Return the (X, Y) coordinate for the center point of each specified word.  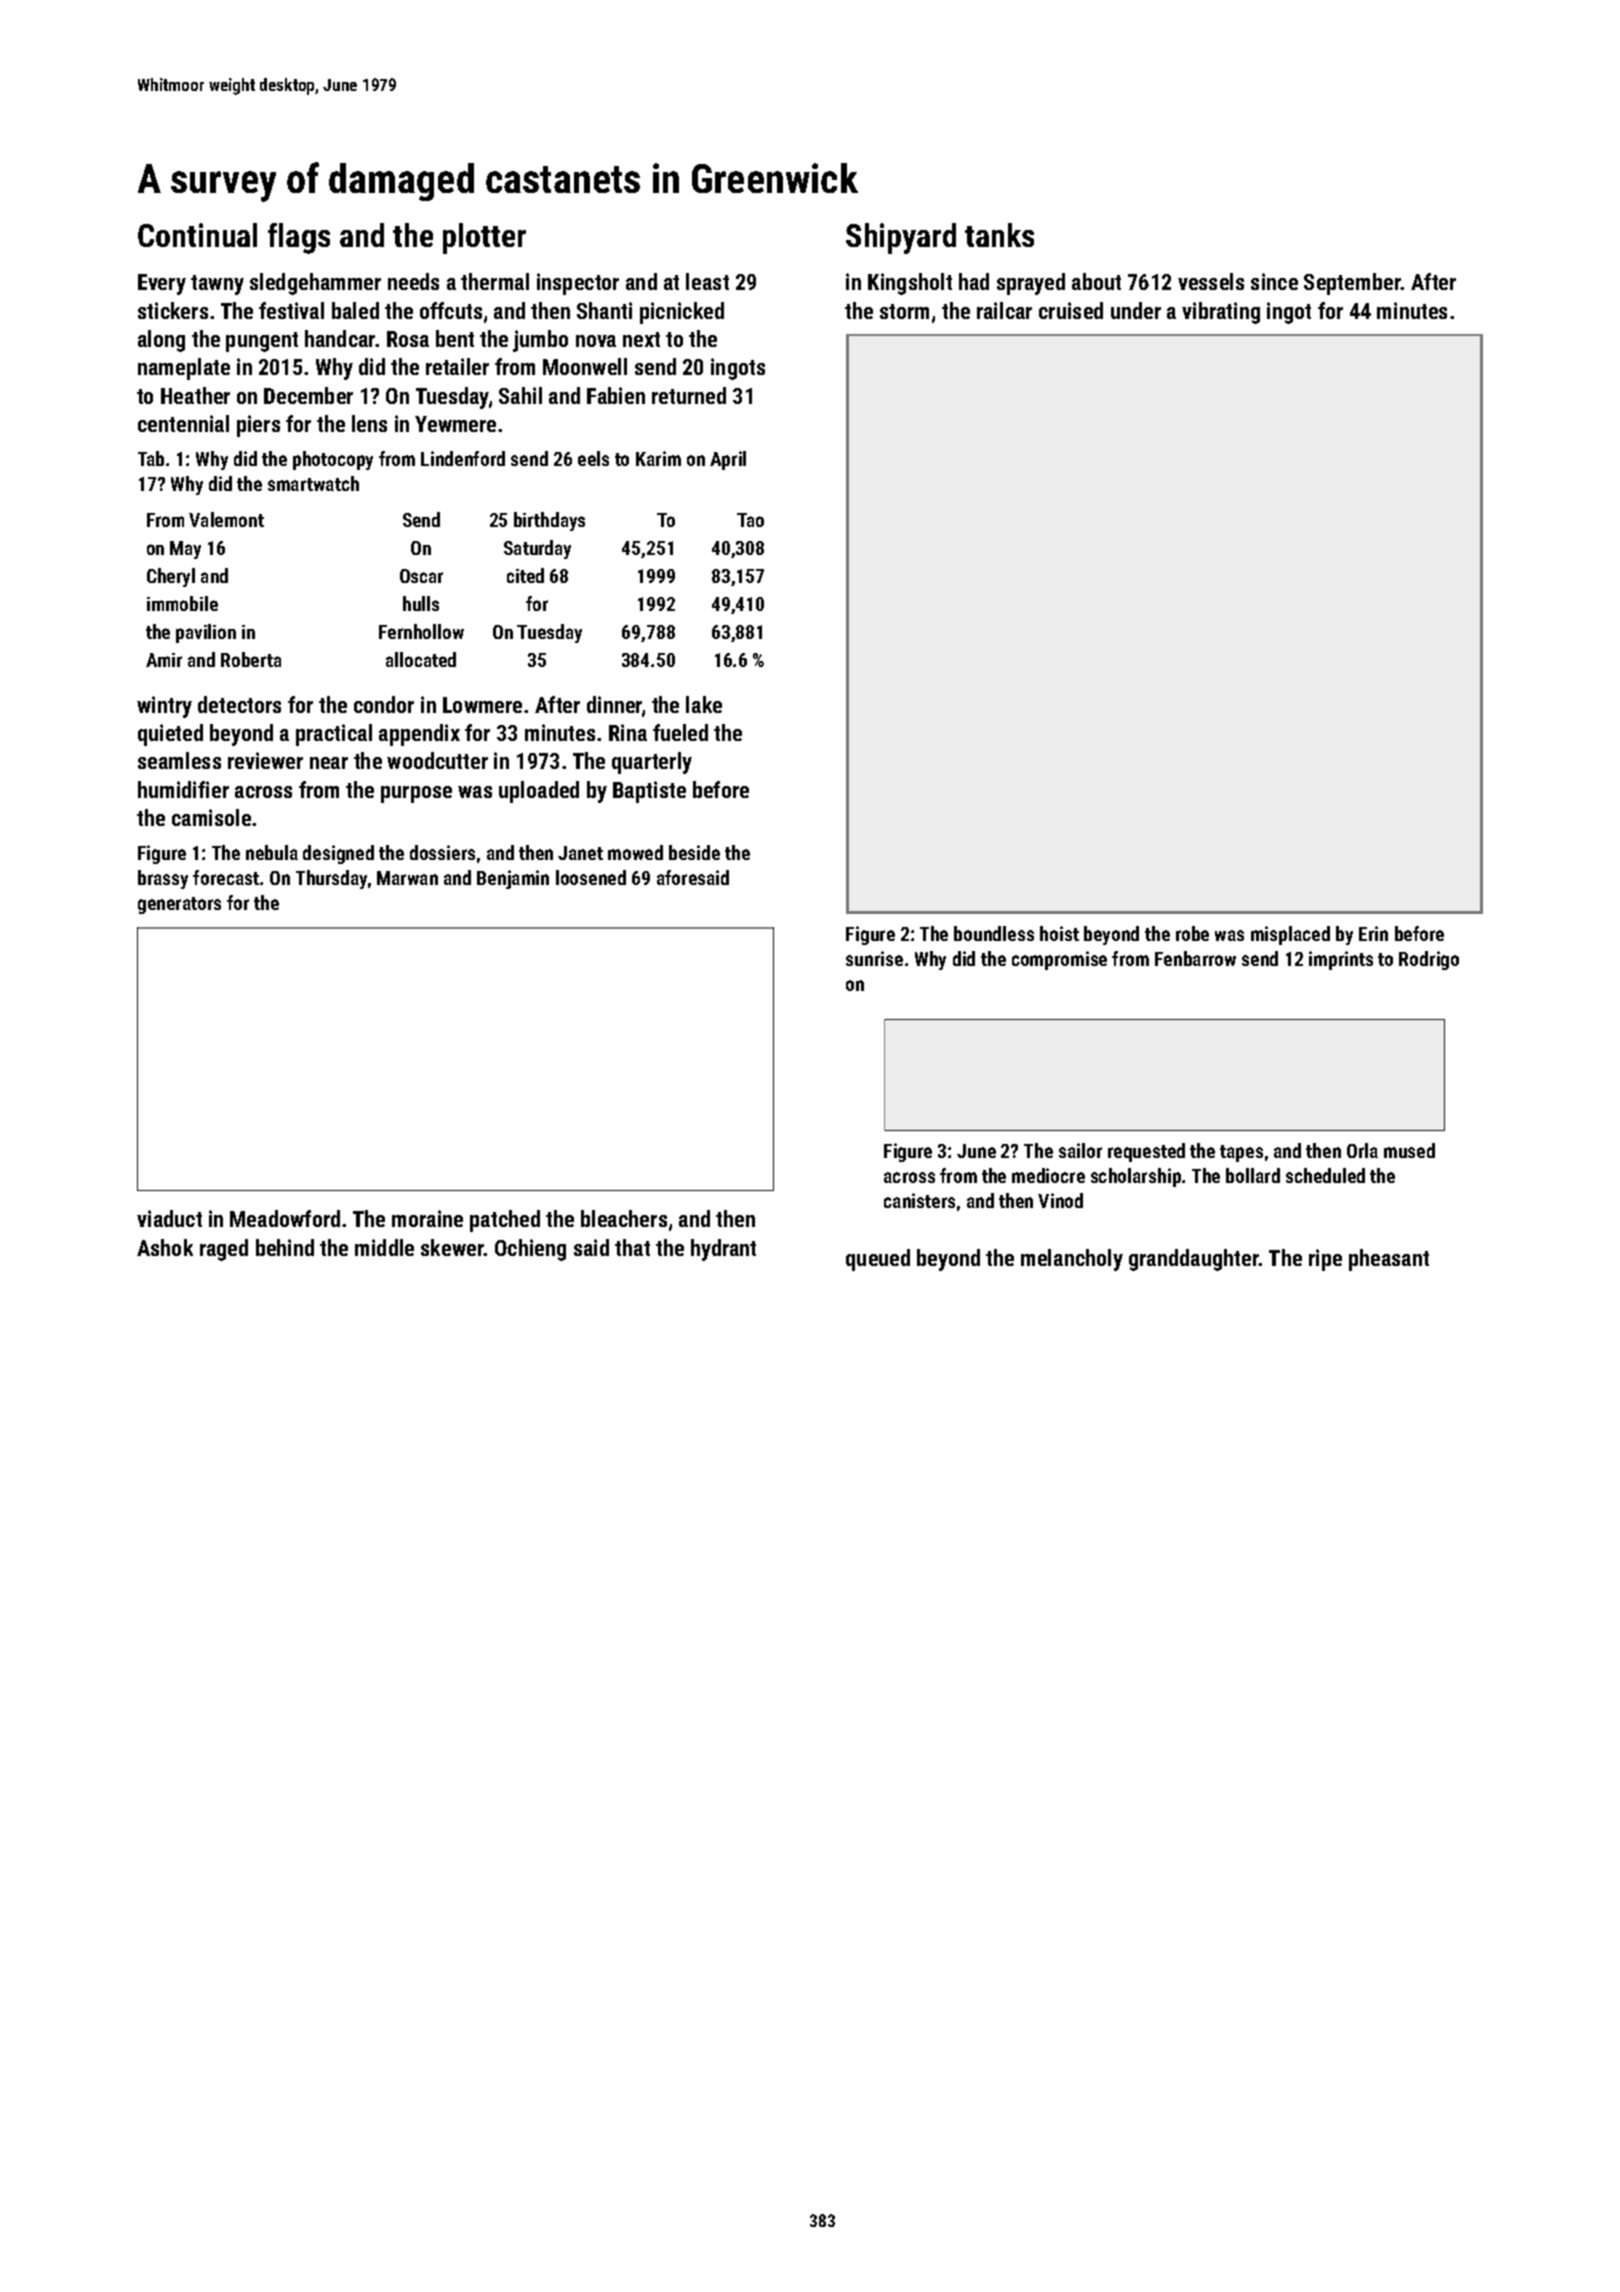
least (707, 281)
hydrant (723, 1250)
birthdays (549, 521)
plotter (484, 238)
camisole (211, 817)
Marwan (407, 878)
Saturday (537, 549)
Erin (1373, 933)
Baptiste (649, 792)
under (1136, 310)
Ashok (165, 1247)
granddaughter (1194, 1260)
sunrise (874, 958)
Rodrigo (1429, 960)
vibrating (1221, 313)
